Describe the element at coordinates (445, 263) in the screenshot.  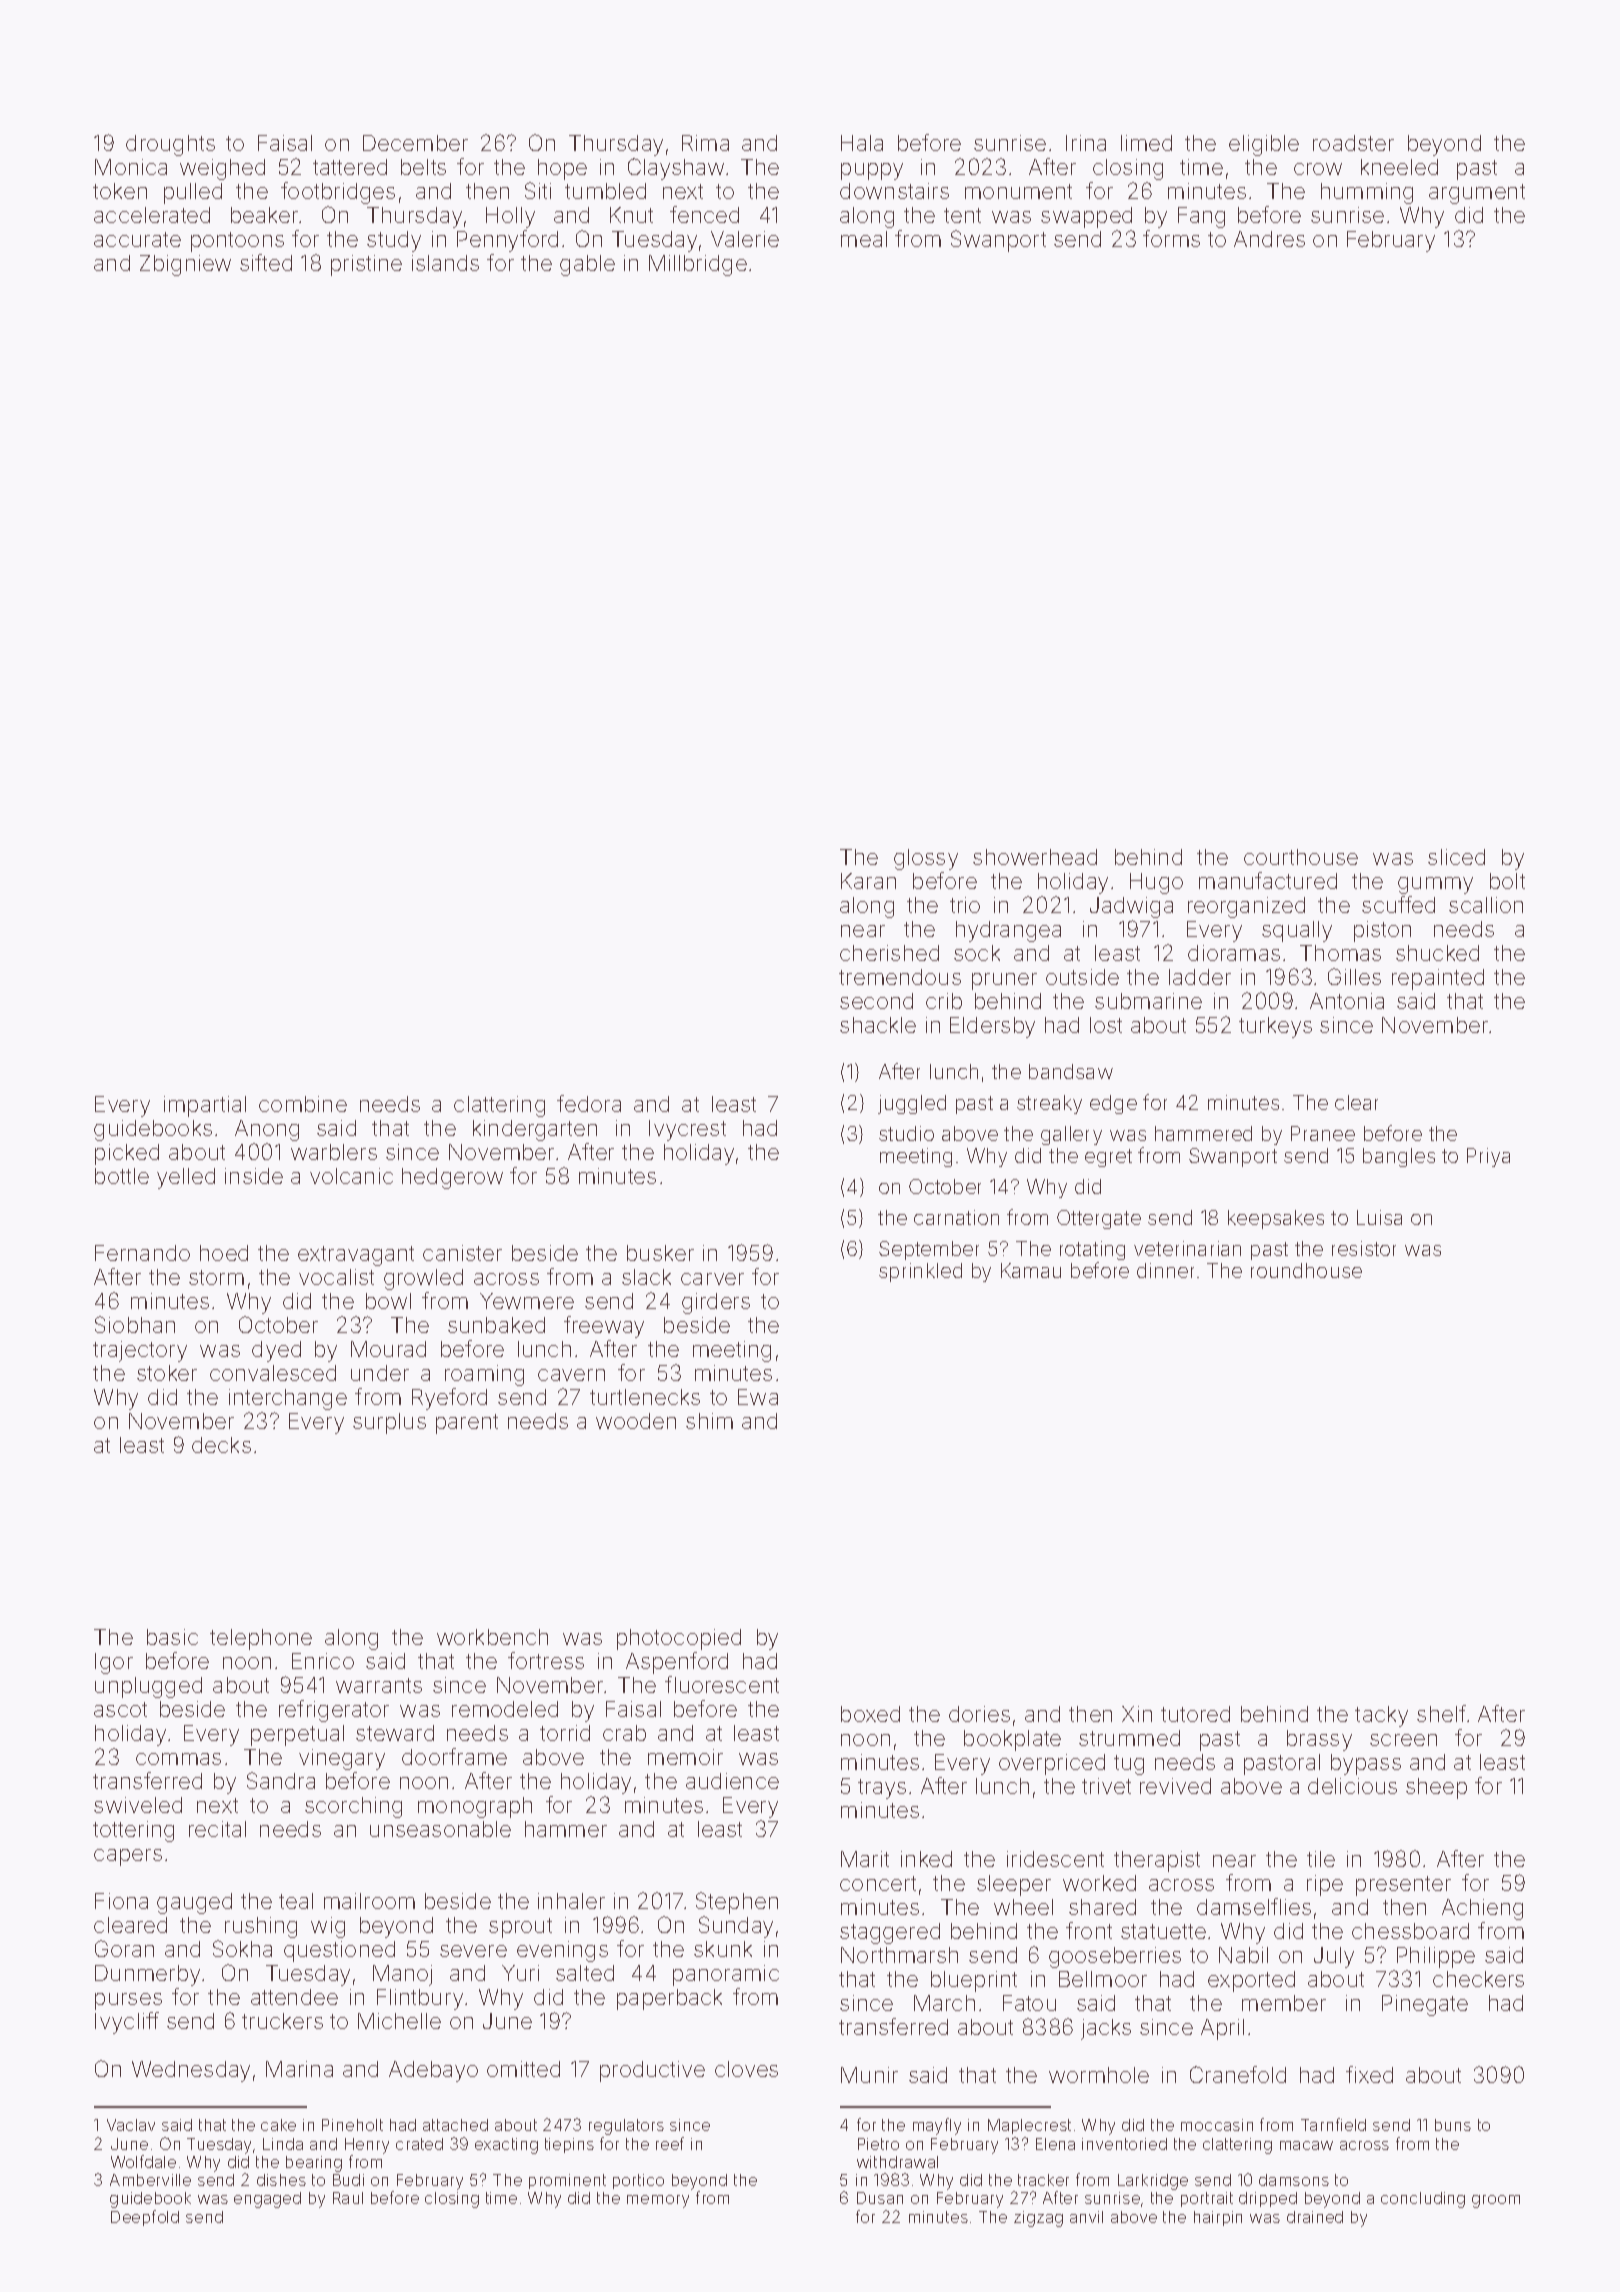
I see `islands` at that location.
